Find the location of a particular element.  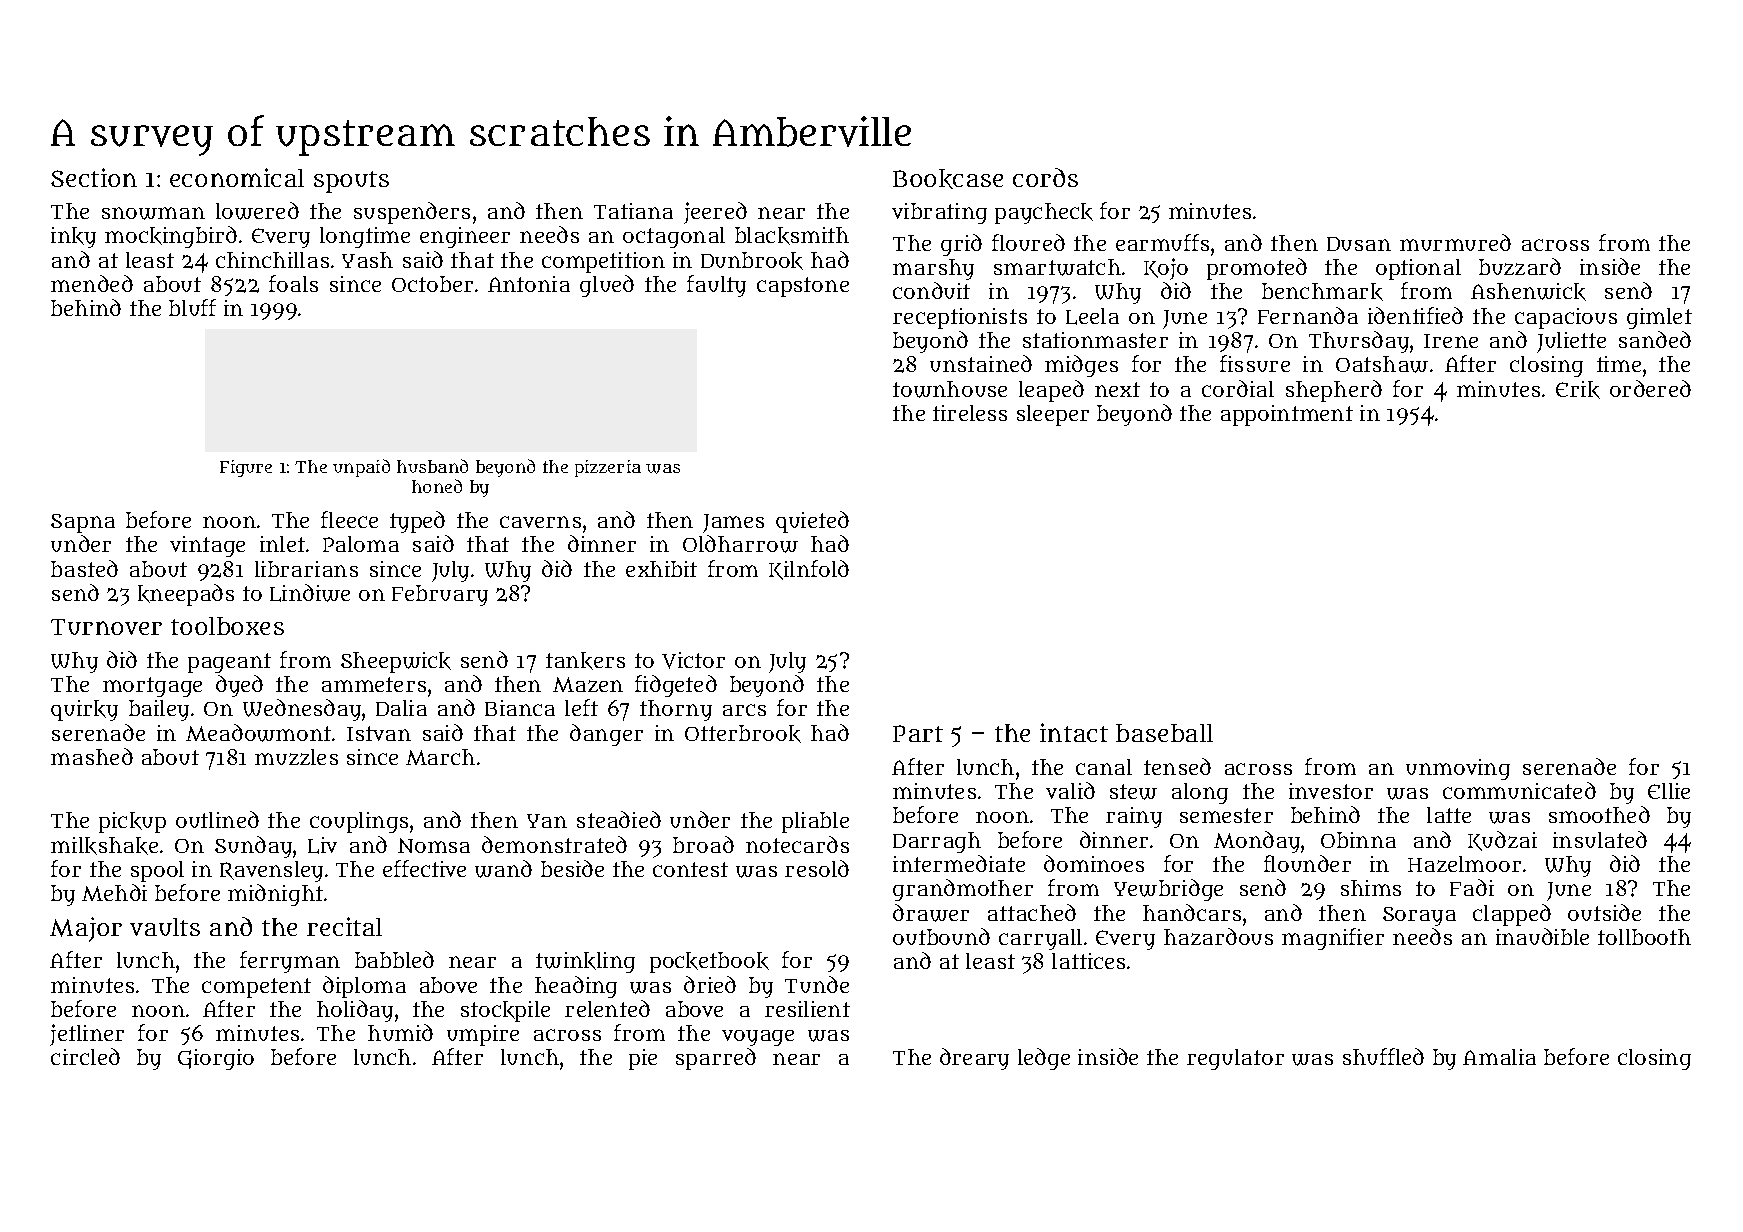

caverns is located at coordinates (540, 522).
